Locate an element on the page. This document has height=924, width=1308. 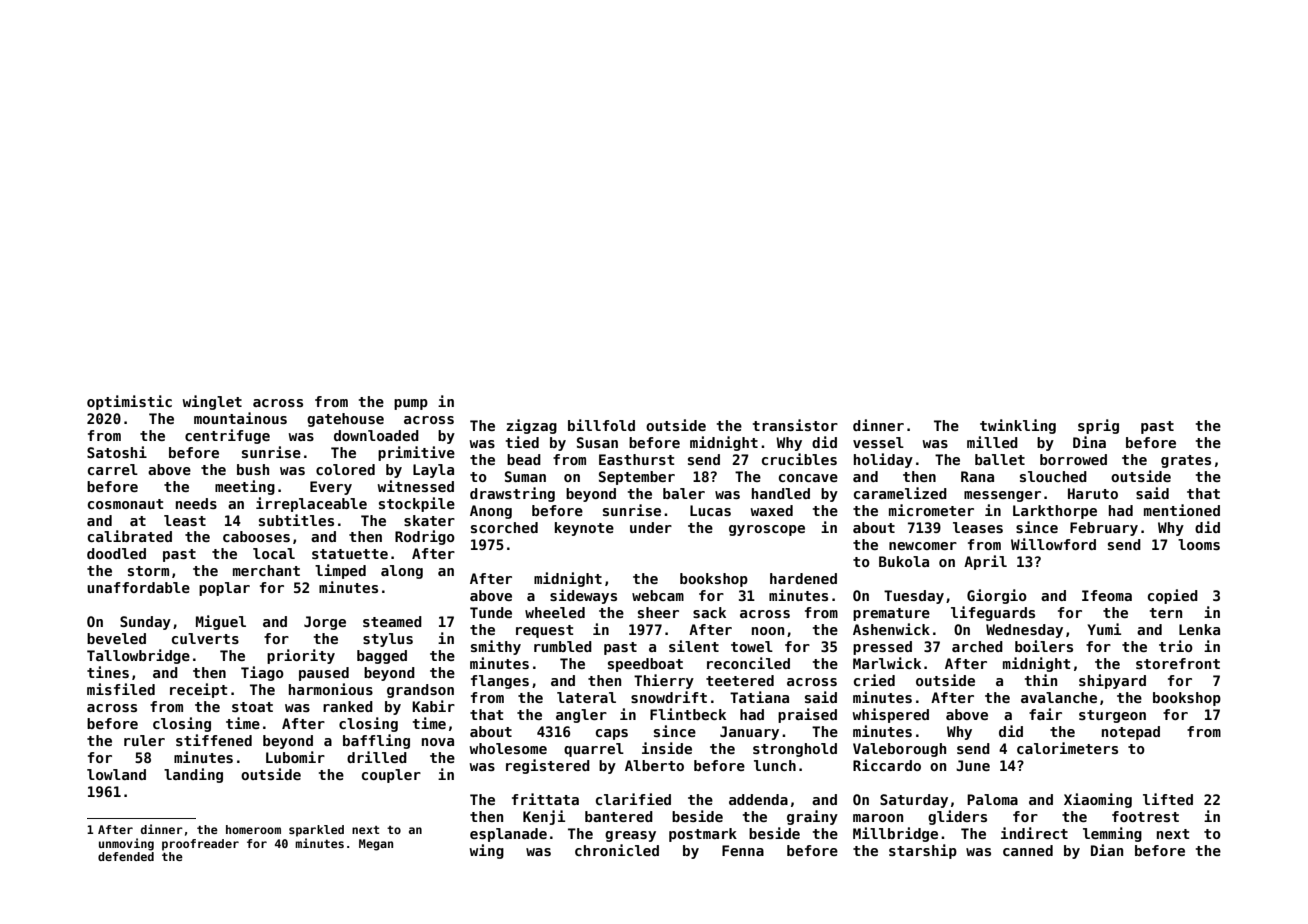
defended is located at coordinates (126, 856).
